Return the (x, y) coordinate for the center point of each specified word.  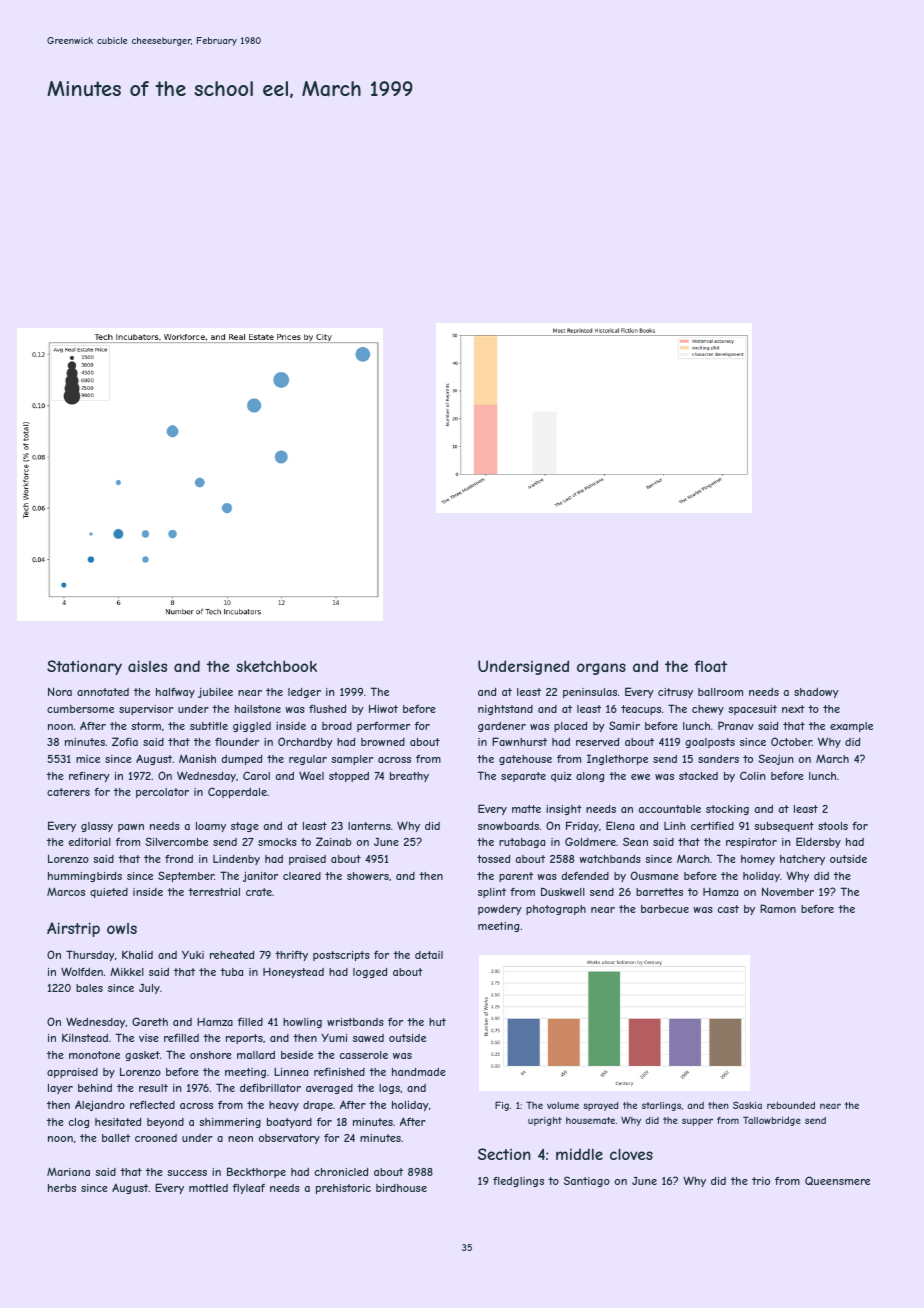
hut (437, 1022)
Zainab (334, 841)
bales (89, 988)
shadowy (816, 693)
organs (601, 669)
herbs (62, 1188)
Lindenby (236, 860)
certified (712, 826)
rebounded (791, 1105)
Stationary (84, 667)
